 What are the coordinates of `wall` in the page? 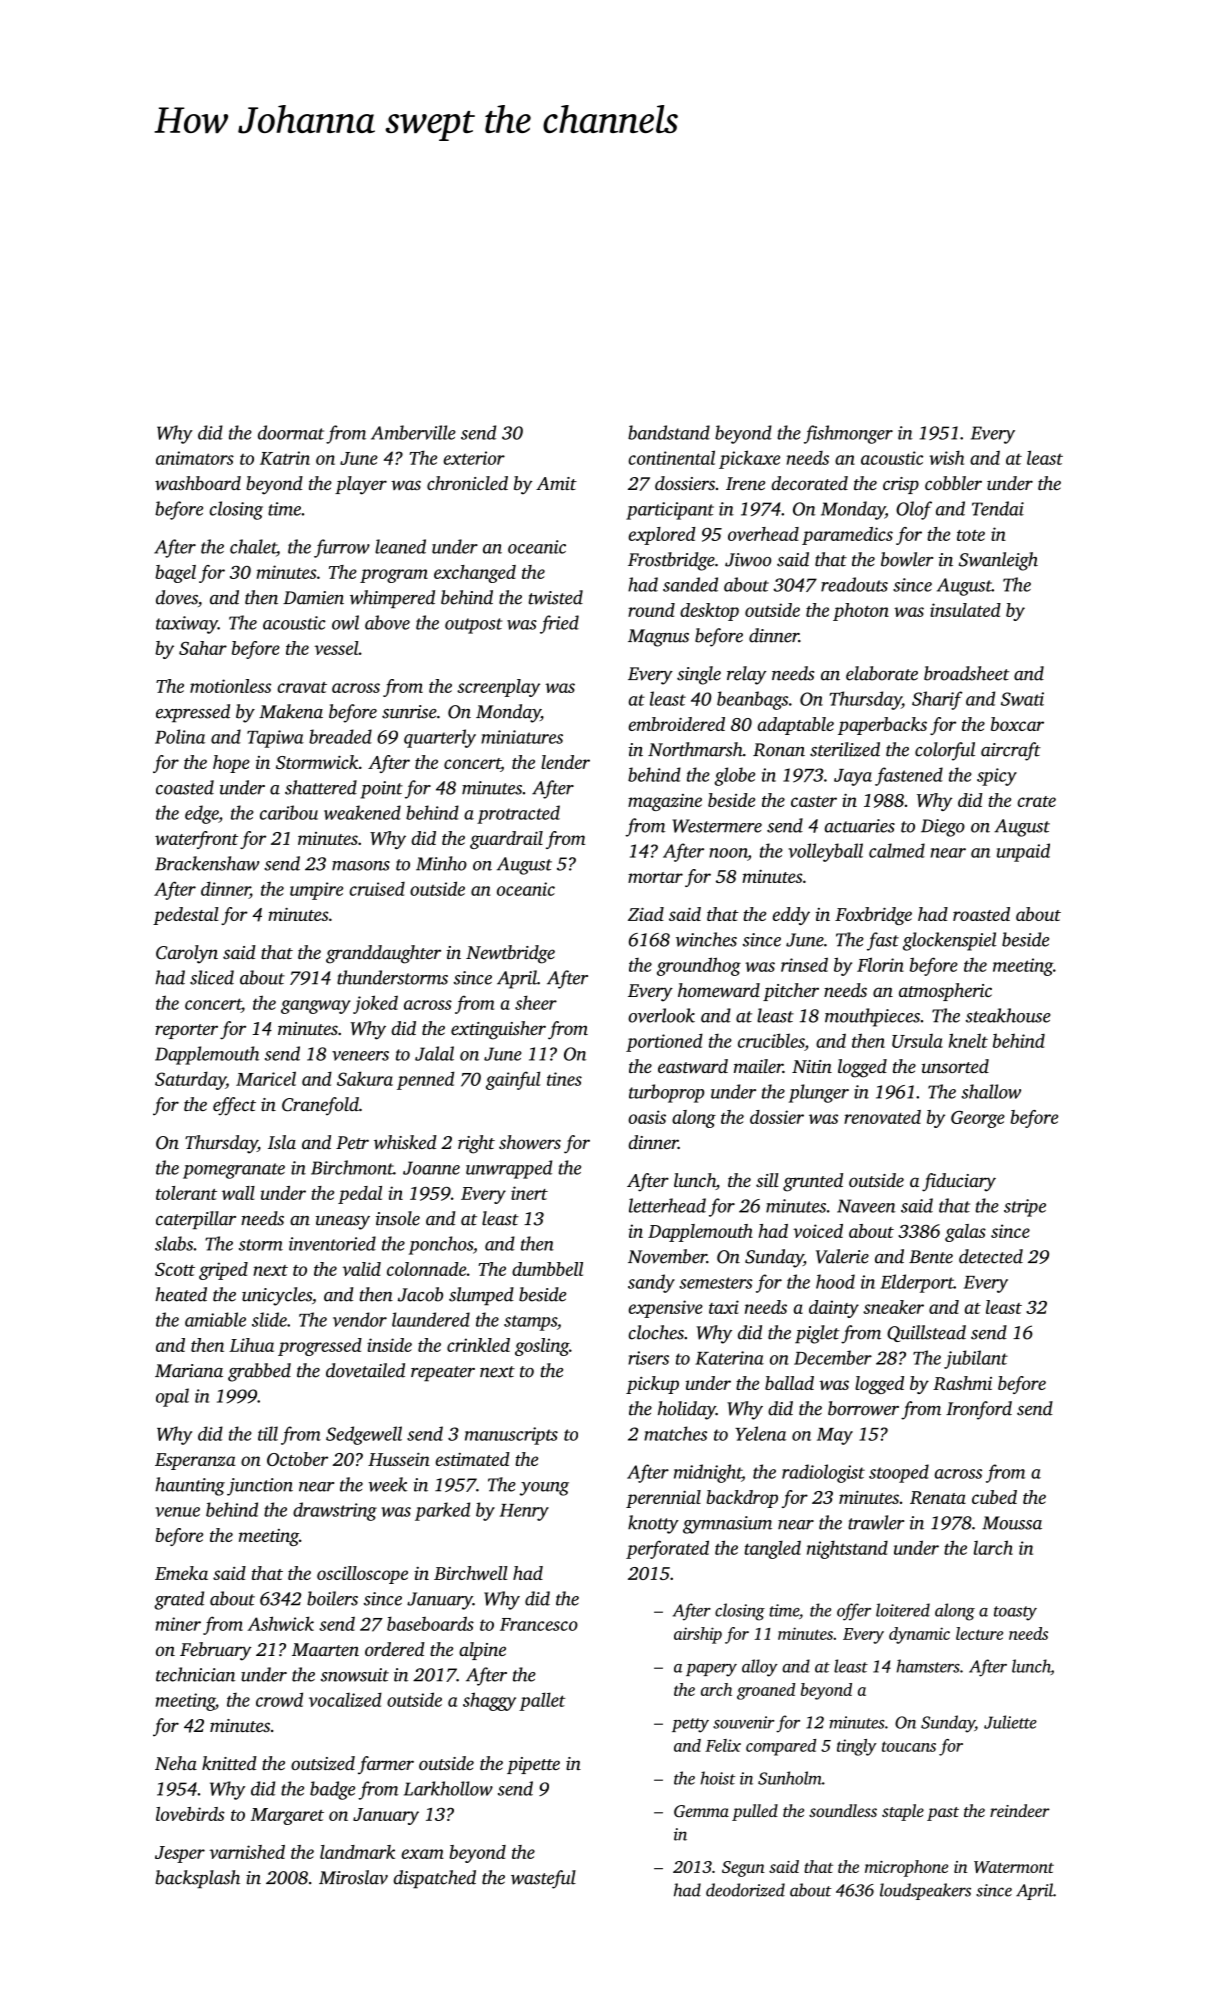 It's located at (238, 1193).
